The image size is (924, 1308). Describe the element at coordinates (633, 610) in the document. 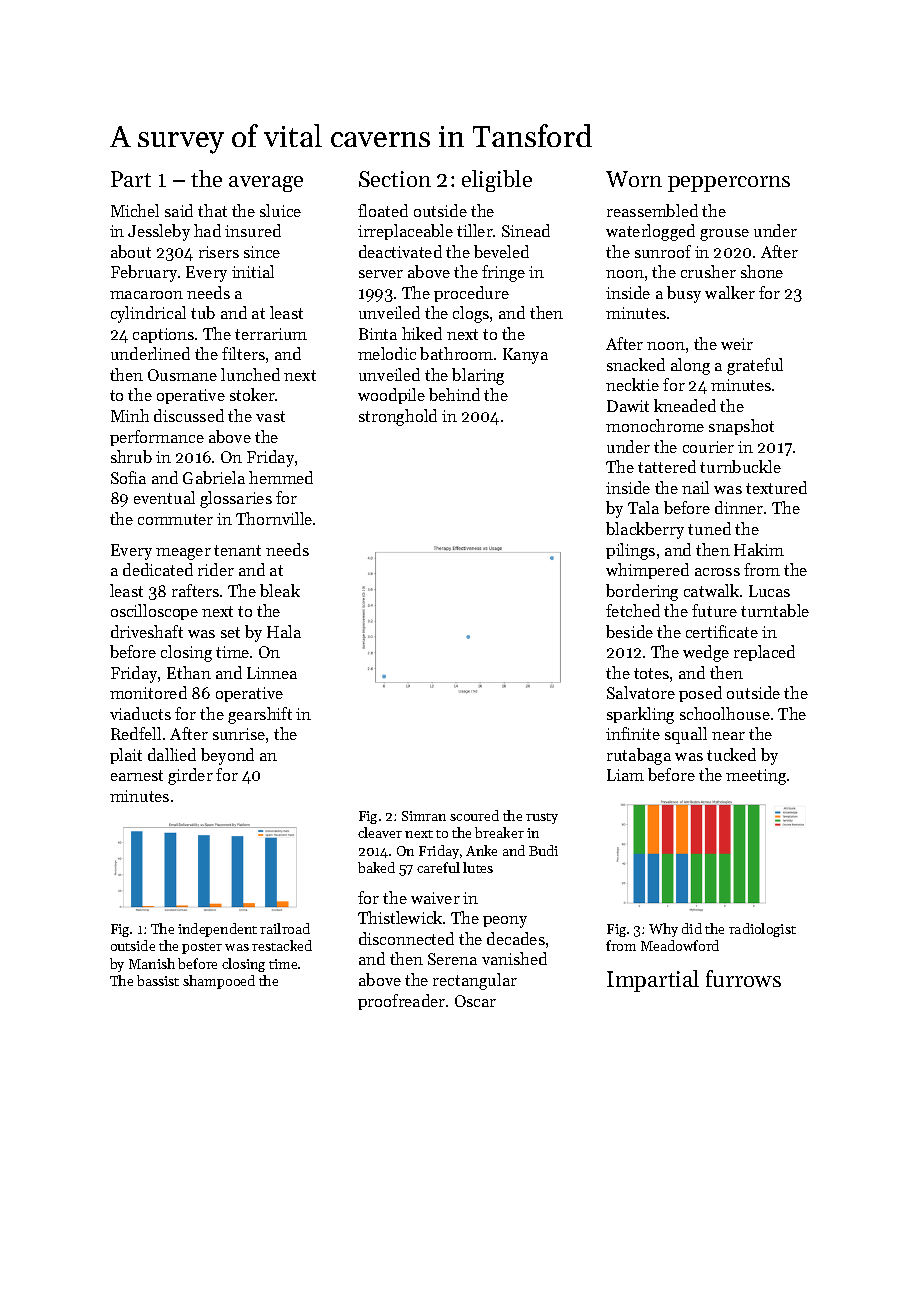

I see `fetched` at that location.
